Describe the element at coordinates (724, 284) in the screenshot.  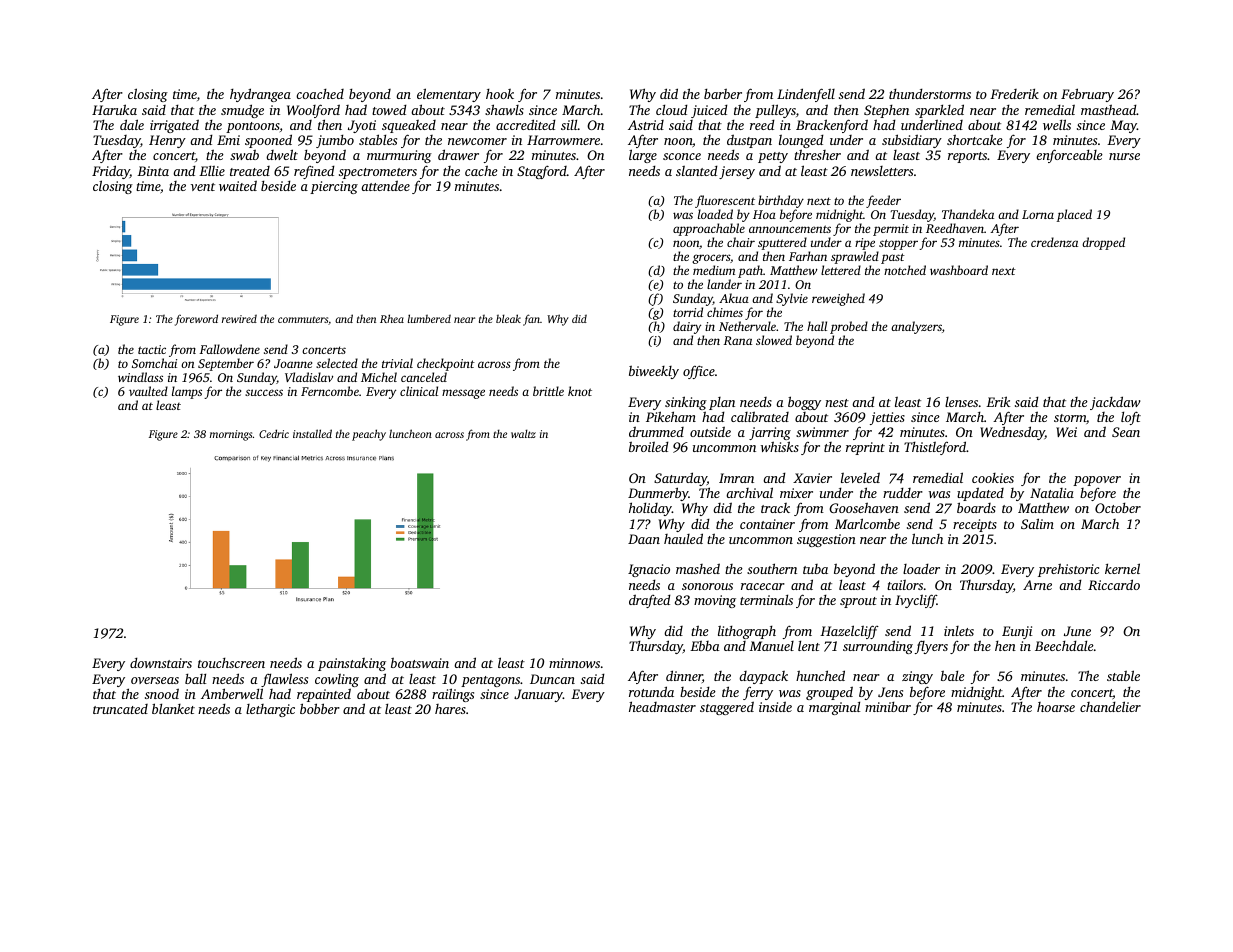
I see `lander` at that location.
